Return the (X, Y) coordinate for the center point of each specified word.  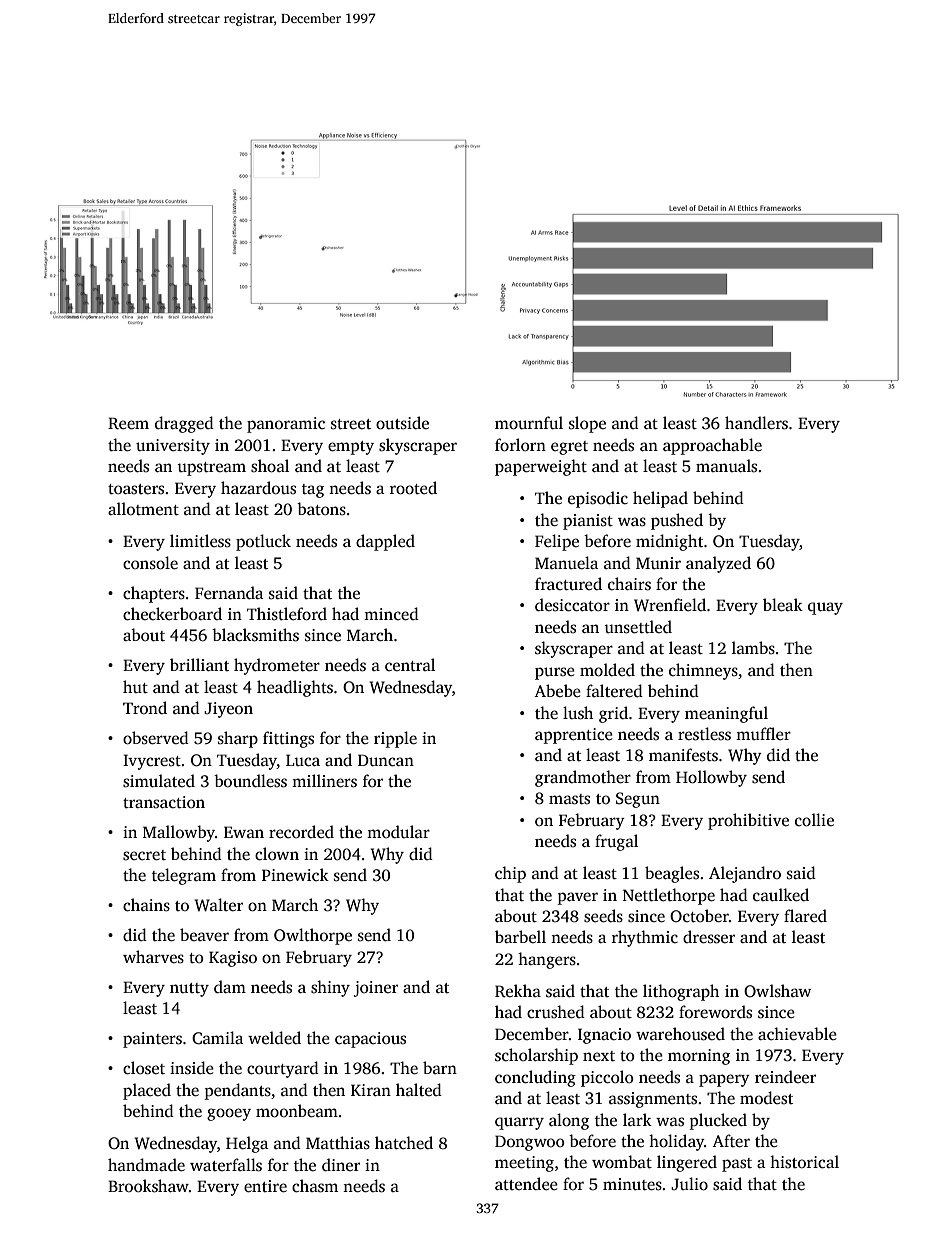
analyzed (718, 564)
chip (510, 874)
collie (814, 820)
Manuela (566, 563)
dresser (709, 937)
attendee (526, 1183)
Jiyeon (228, 710)
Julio (689, 1184)
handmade (146, 1165)
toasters (136, 489)
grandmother (583, 778)
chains (146, 905)
